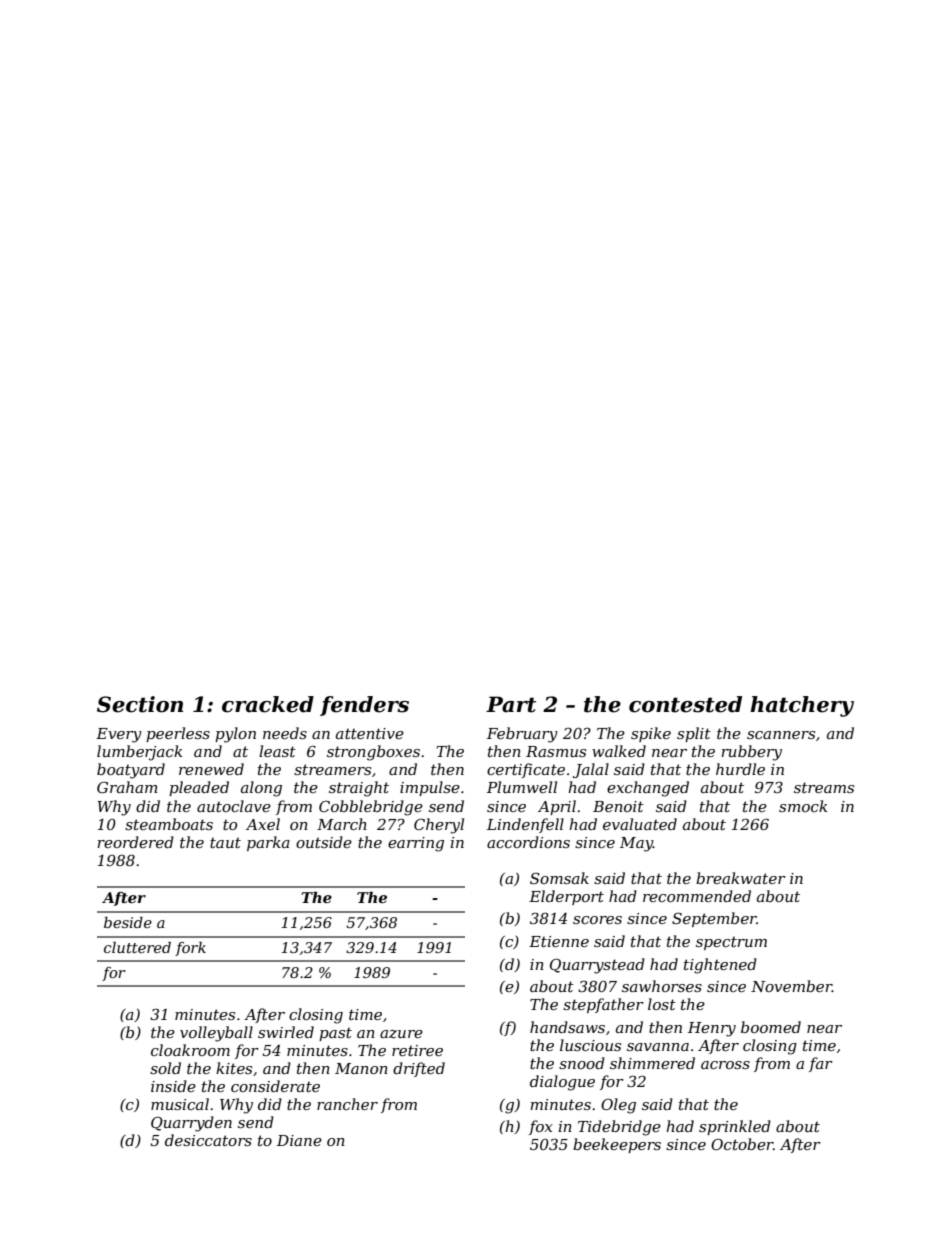 This page has width=952, height=1233. I want to click on cluttered, so click(137, 947).
